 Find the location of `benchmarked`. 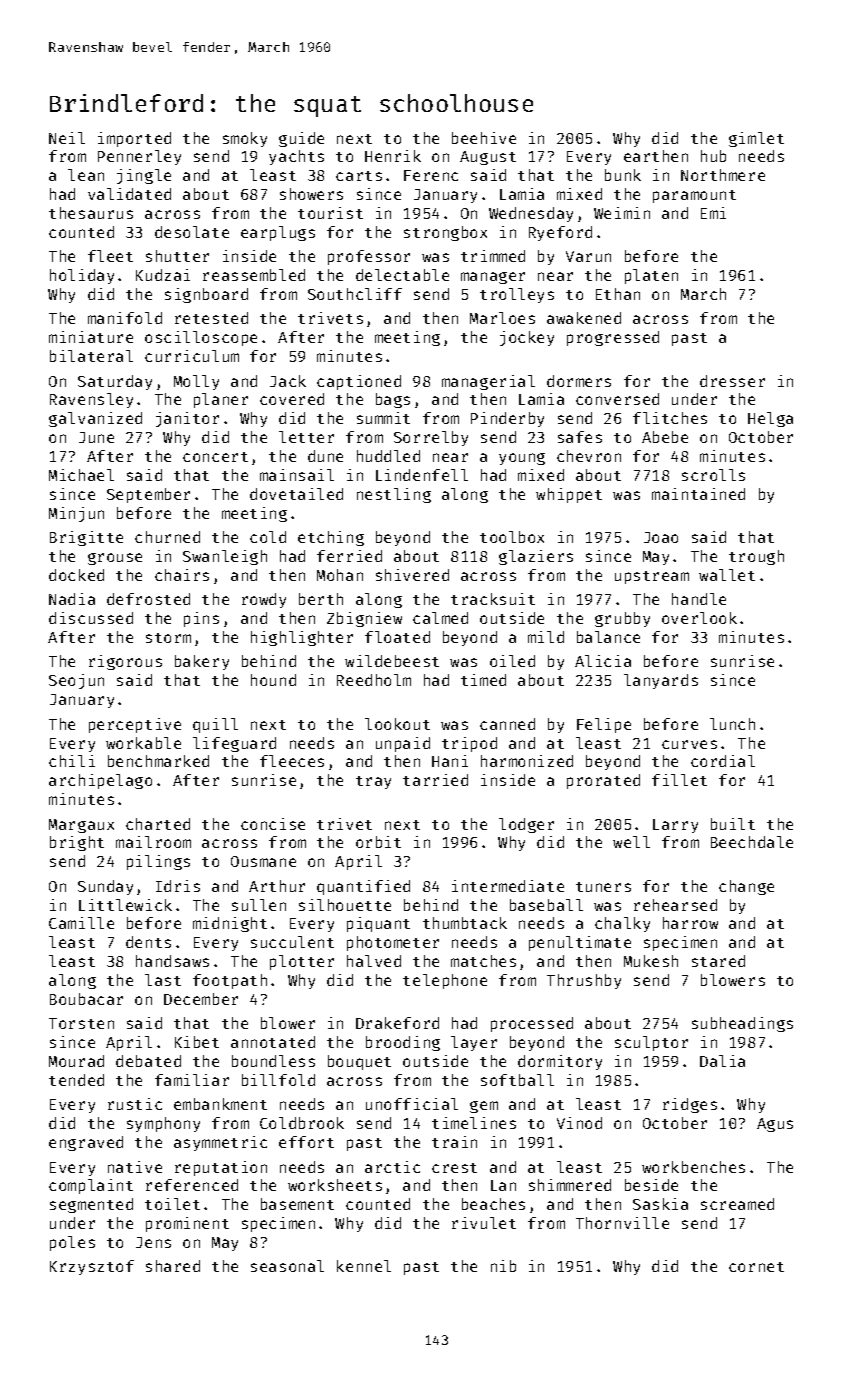

benchmarked is located at coordinates (158, 761).
